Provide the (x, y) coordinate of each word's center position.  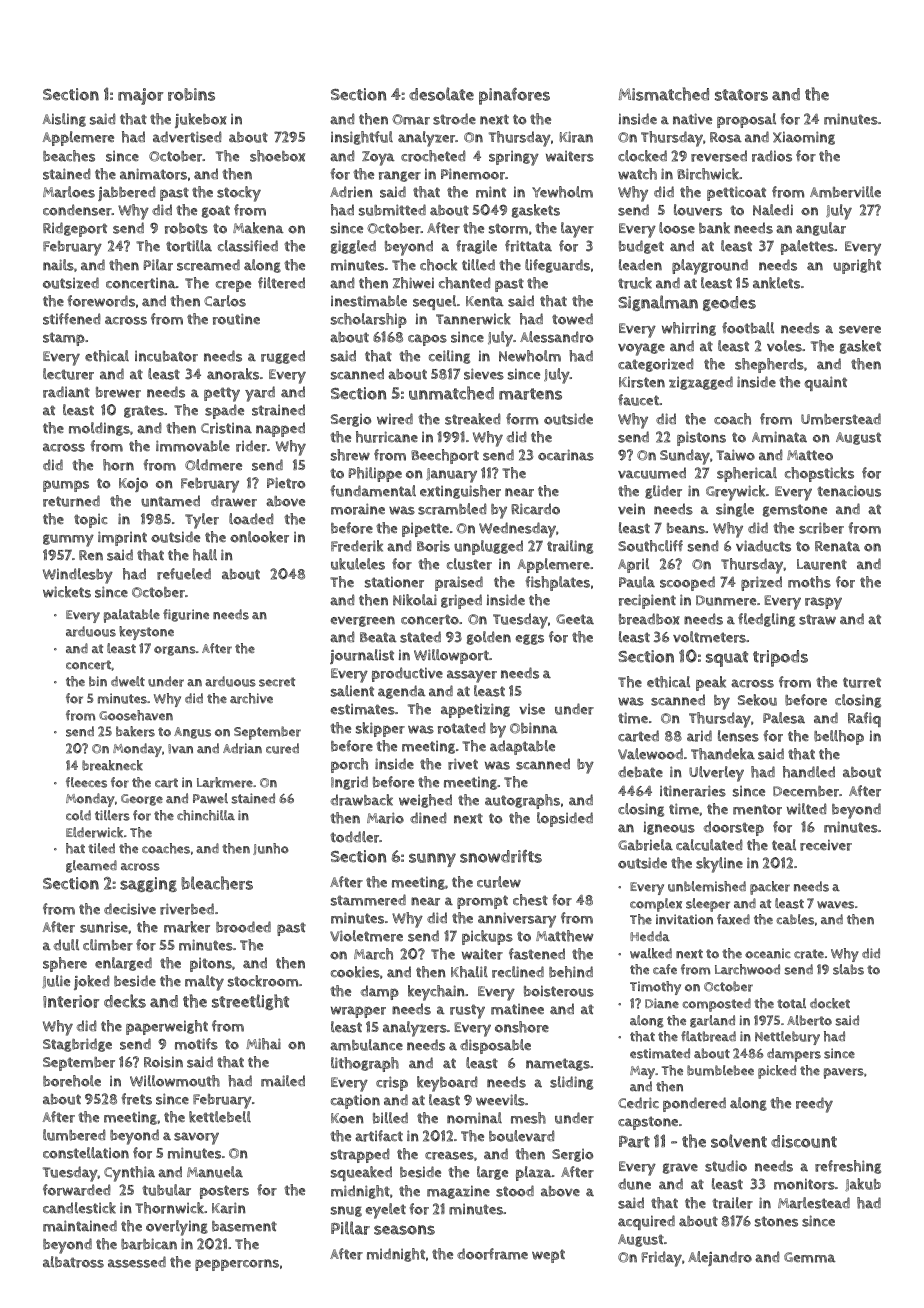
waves (835, 905)
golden (489, 638)
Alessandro (556, 337)
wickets (67, 592)
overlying (177, 1228)
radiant (66, 392)
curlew (499, 882)
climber (108, 945)
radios (772, 156)
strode (454, 119)
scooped (687, 583)
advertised (187, 137)
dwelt (128, 681)
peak (711, 683)
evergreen (363, 621)
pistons (701, 438)
